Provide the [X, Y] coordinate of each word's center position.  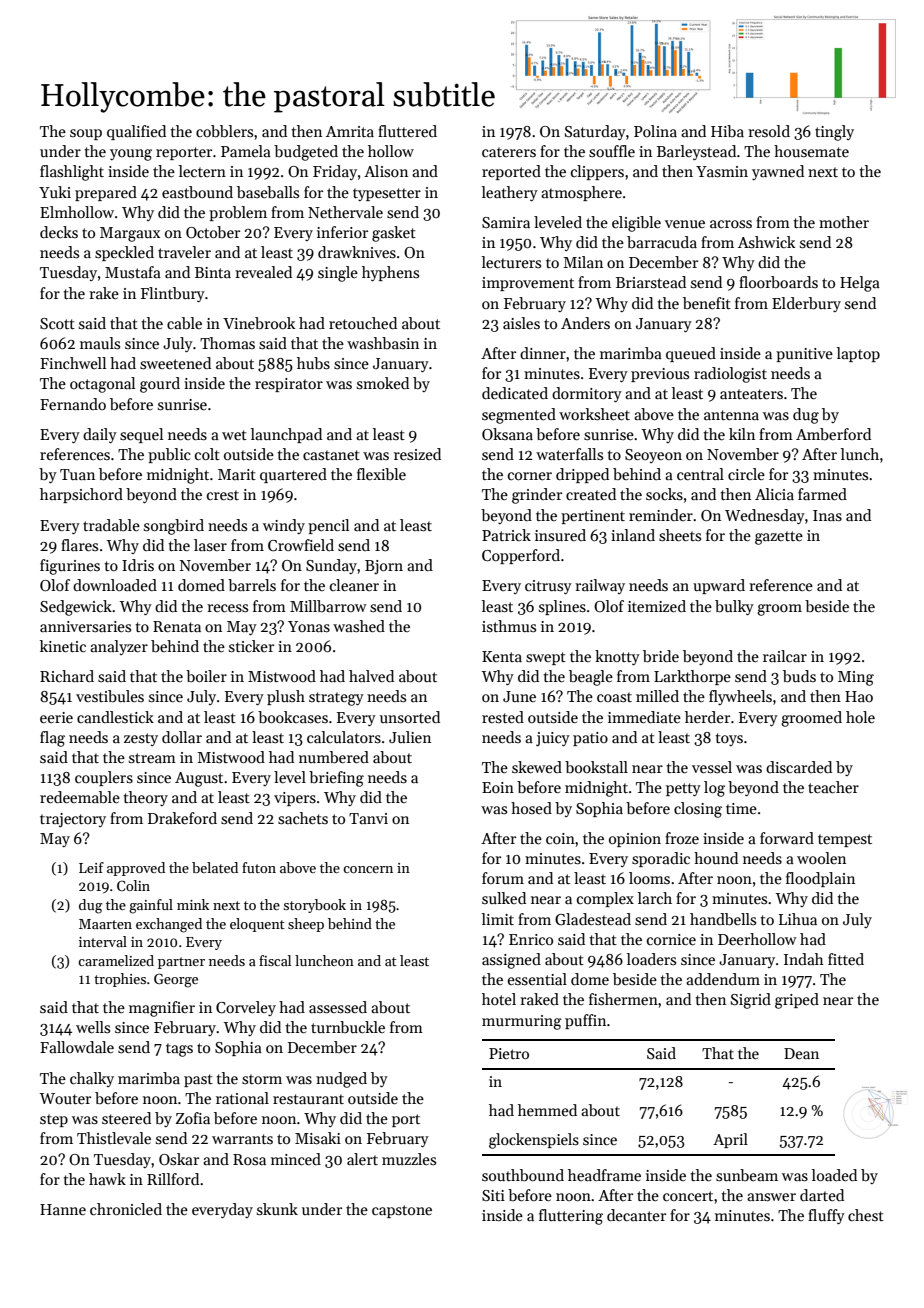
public [169, 455]
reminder [661, 515]
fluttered [407, 131]
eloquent [257, 925]
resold [769, 131]
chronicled [126, 1209]
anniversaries [85, 626]
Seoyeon [653, 456]
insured [560, 535]
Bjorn [384, 567]
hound [716, 858]
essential [537, 979]
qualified [136, 132]
